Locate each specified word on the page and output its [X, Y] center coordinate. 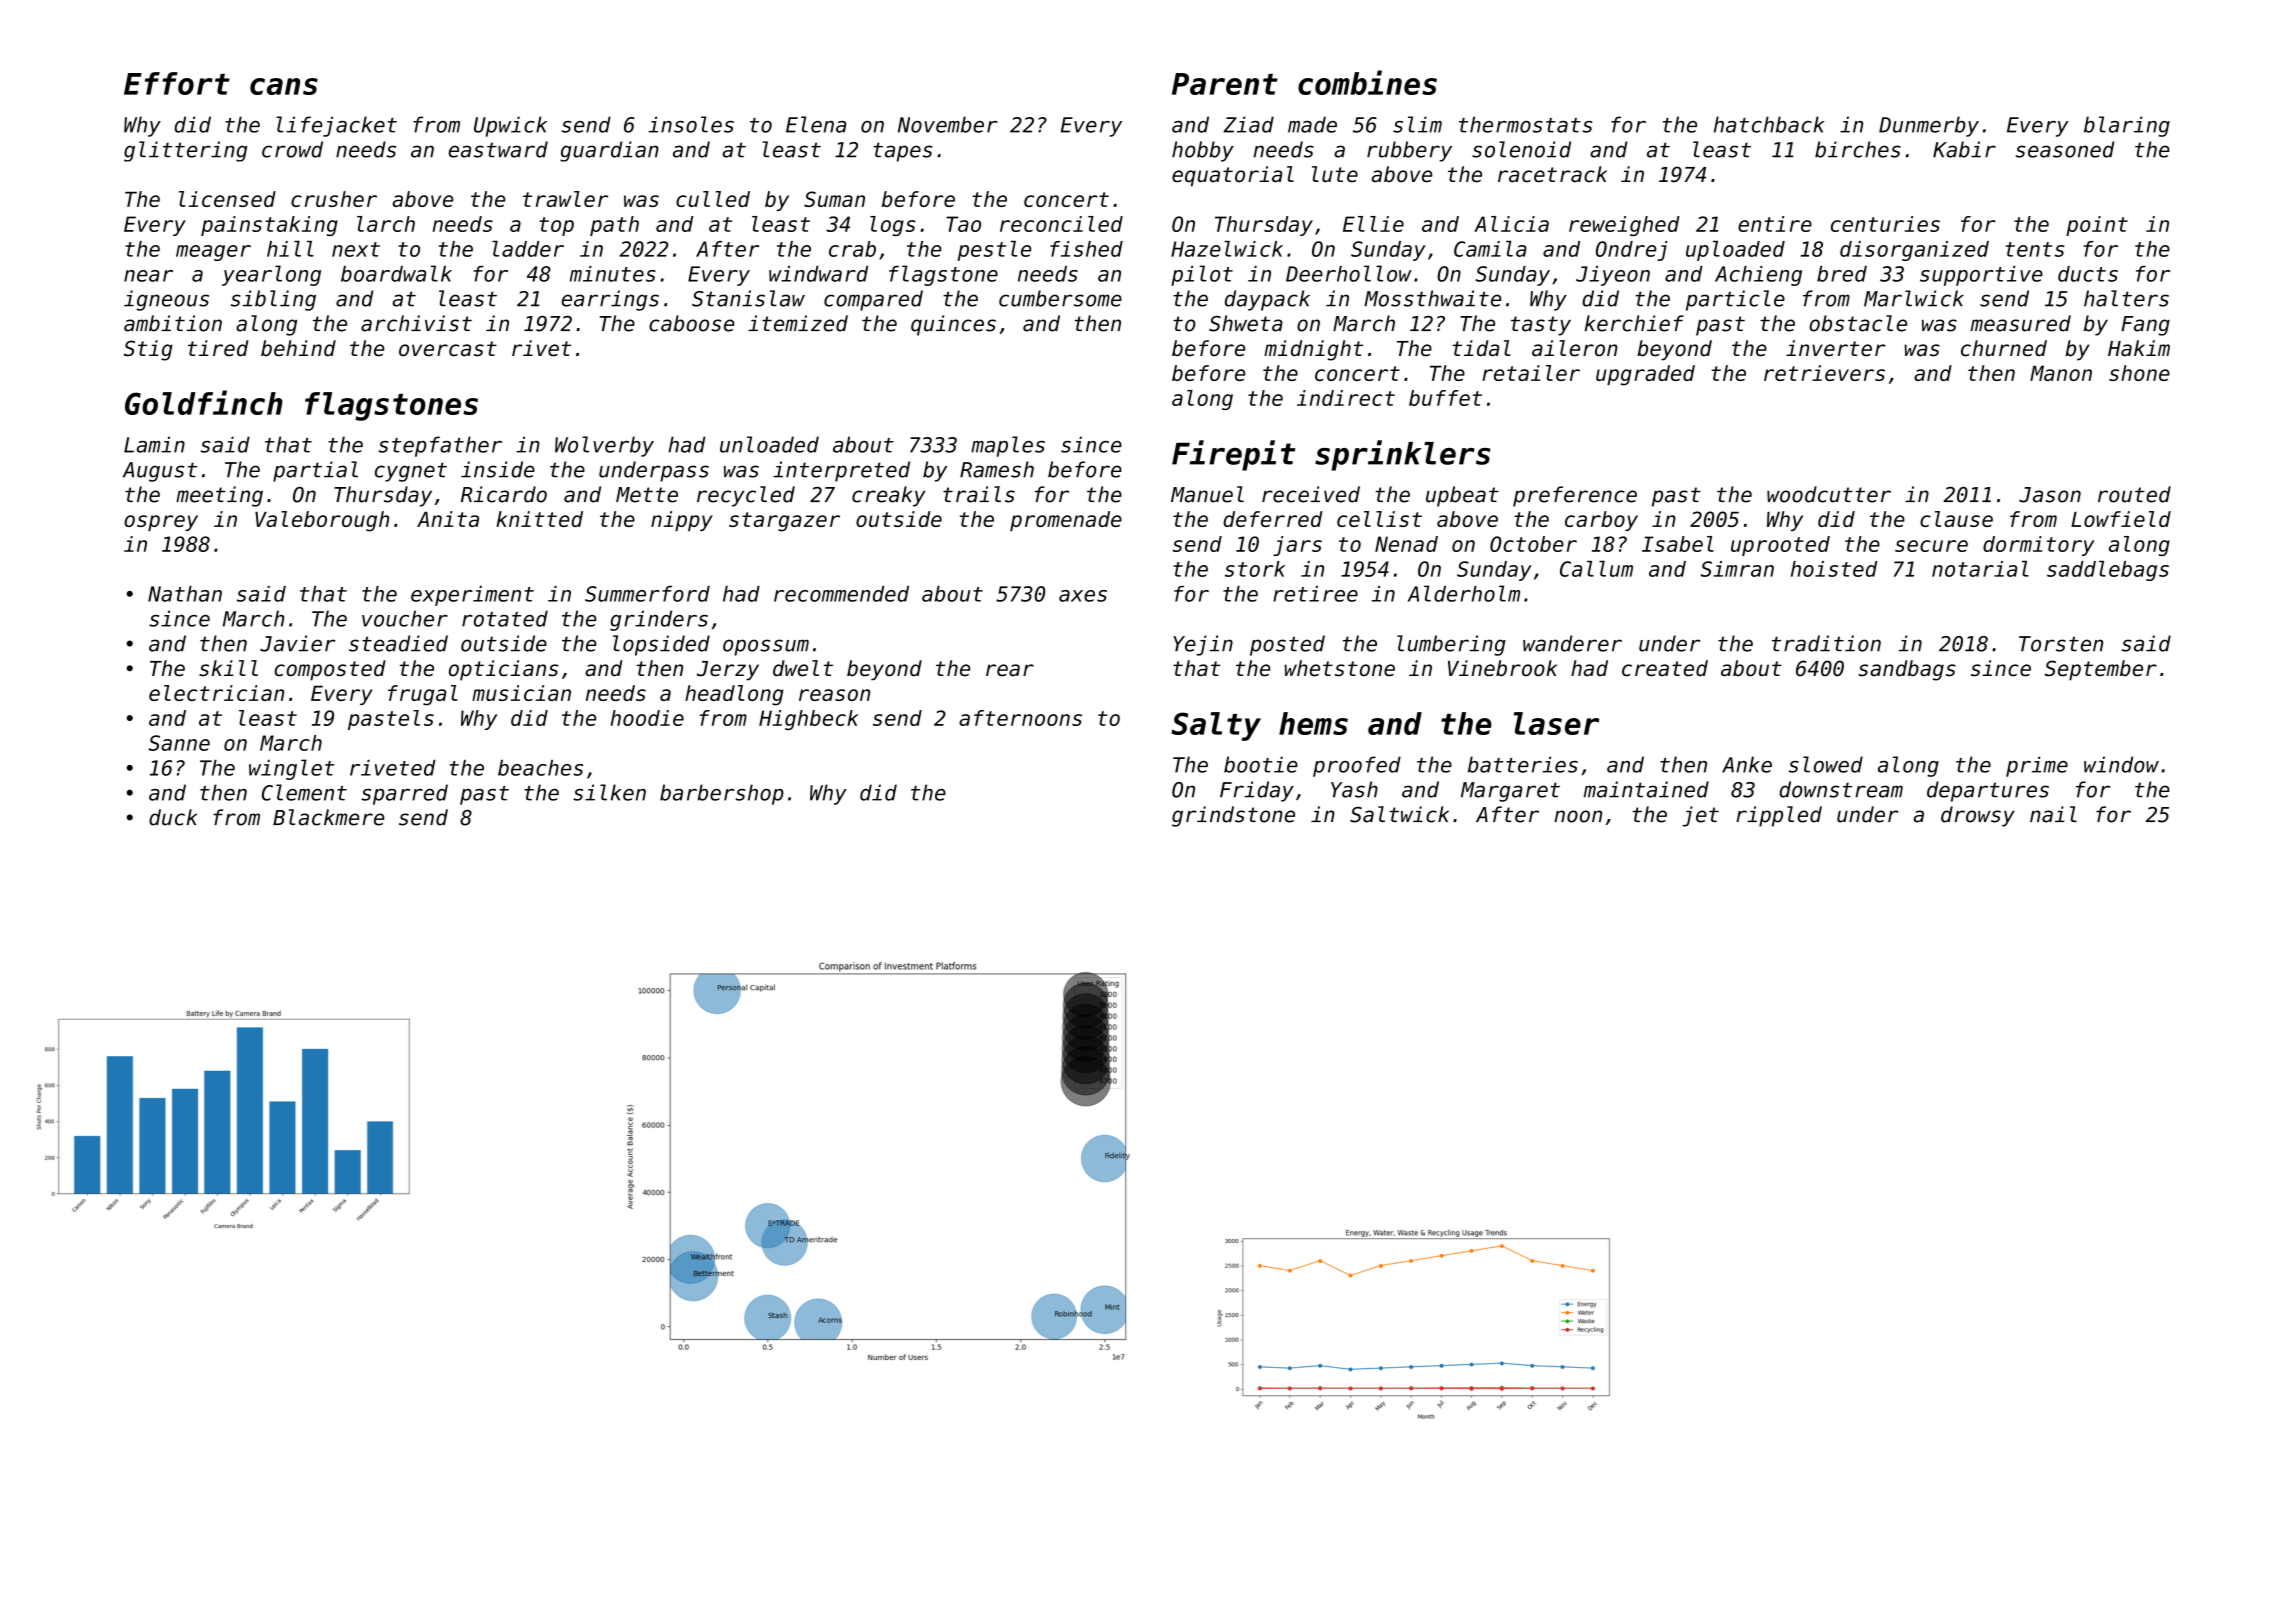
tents [2035, 249]
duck [173, 817]
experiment [472, 596]
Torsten [2061, 644]
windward [818, 274]
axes [1083, 596]
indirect [1346, 398]
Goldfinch [204, 402]
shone [2139, 373]
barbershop [722, 794]
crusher [334, 199]
